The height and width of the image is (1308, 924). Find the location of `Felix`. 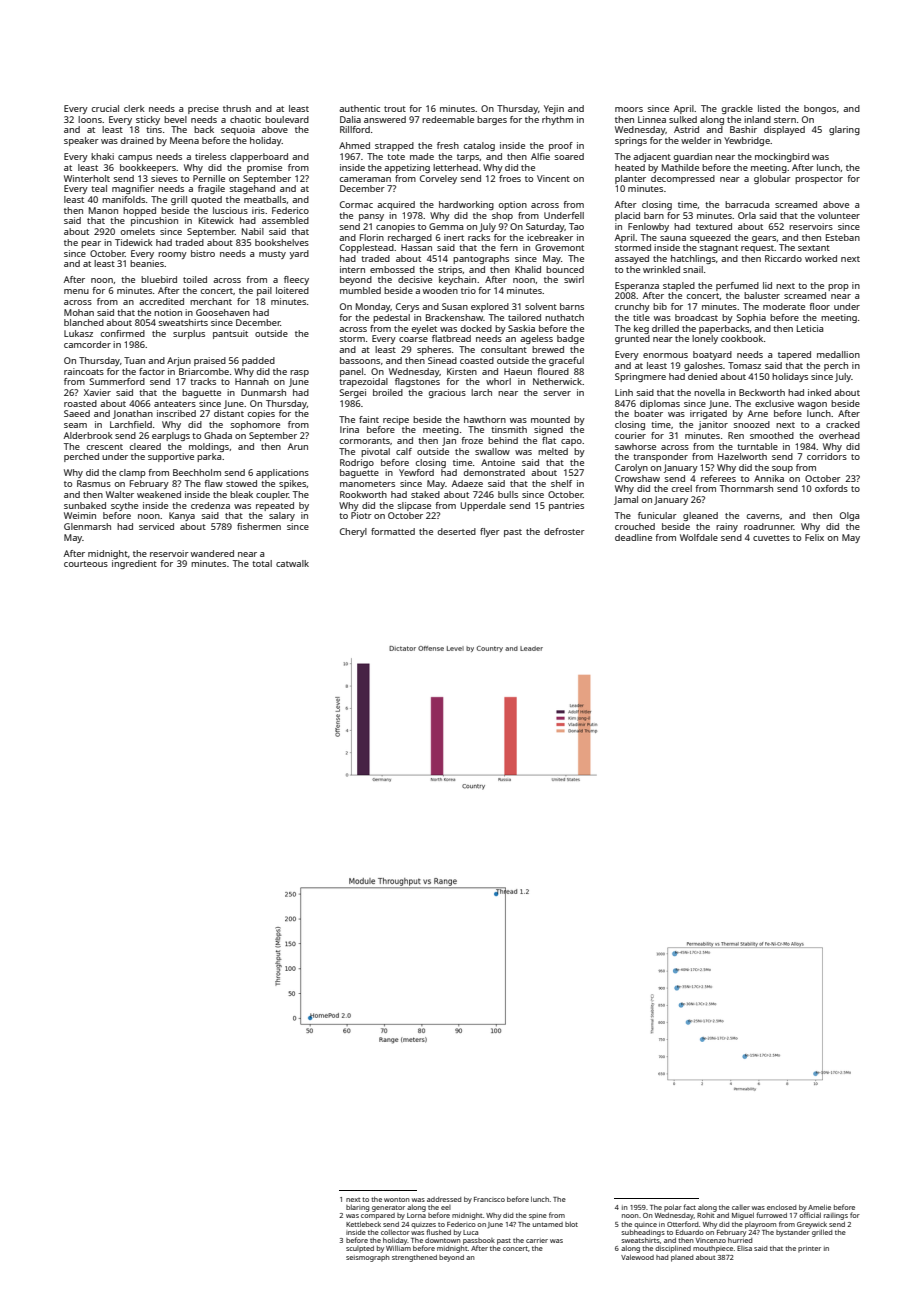

Felix is located at coordinates (814, 537).
